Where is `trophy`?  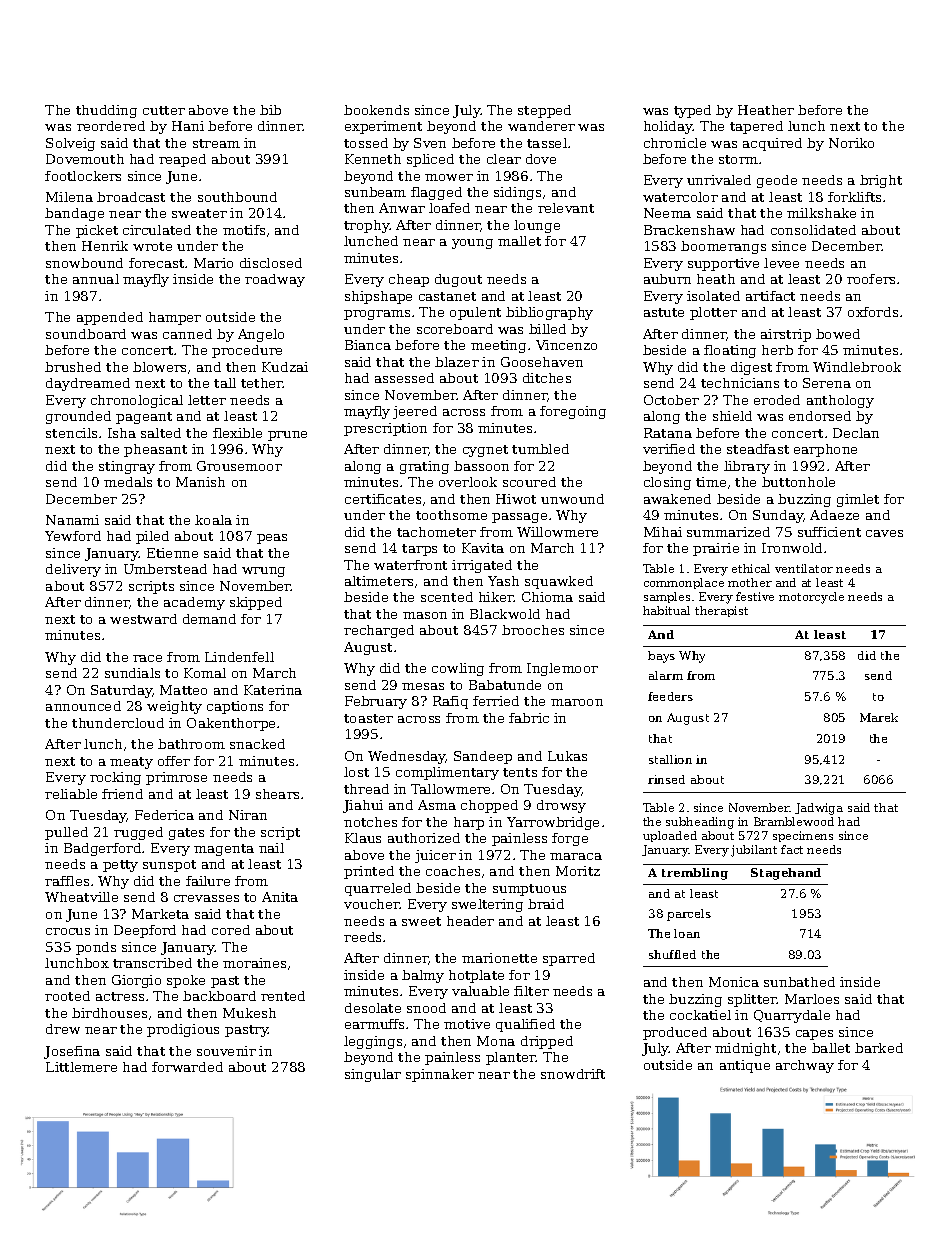 trophy is located at coordinates (367, 226).
